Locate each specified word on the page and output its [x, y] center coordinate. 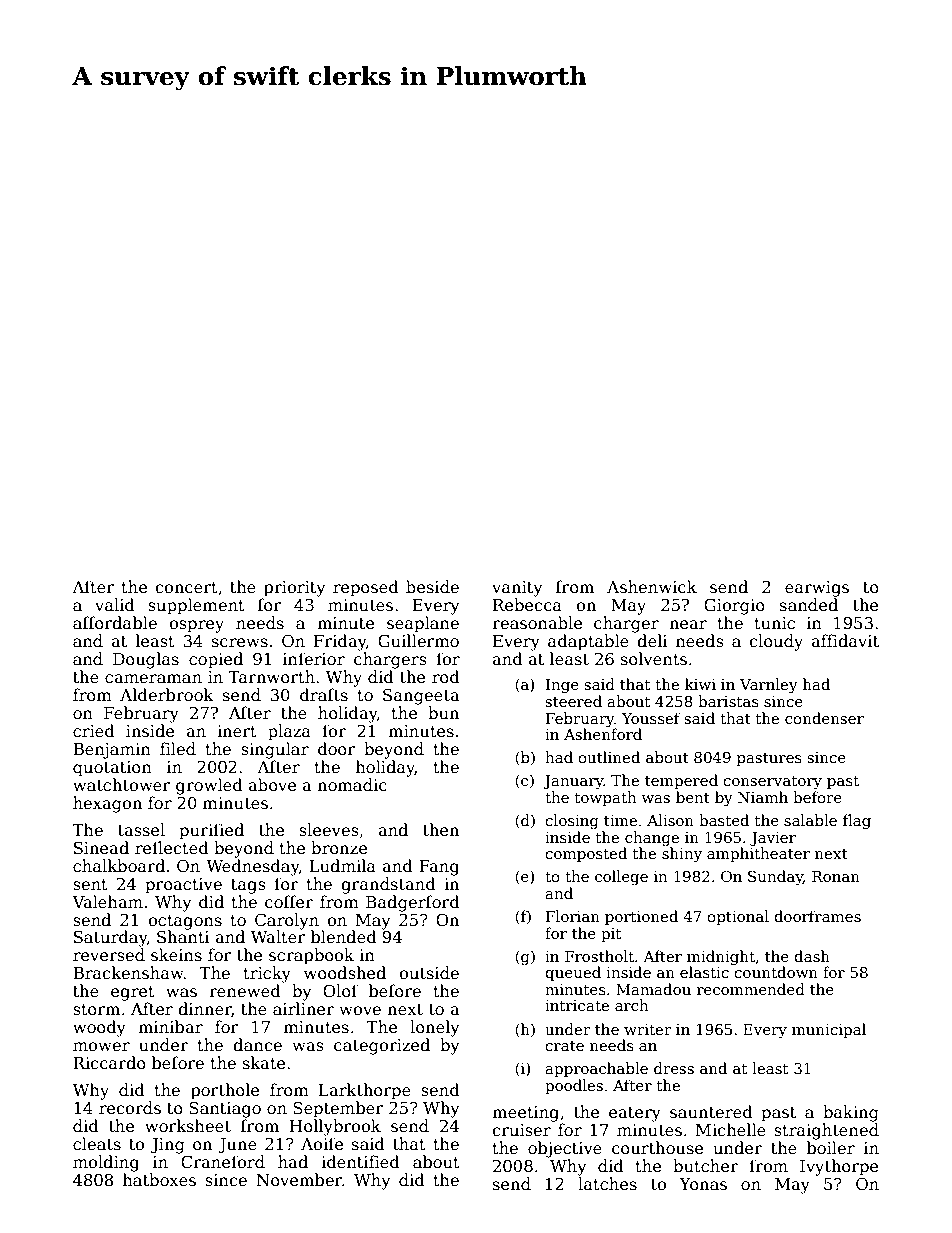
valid [115, 604]
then [441, 830]
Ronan [836, 876]
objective [565, 1149]
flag [857, 822]
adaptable [588, 642]
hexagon [107, 804]
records [130, 1108]
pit [611, 935]
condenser [824, 718]
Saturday [110, 938]
